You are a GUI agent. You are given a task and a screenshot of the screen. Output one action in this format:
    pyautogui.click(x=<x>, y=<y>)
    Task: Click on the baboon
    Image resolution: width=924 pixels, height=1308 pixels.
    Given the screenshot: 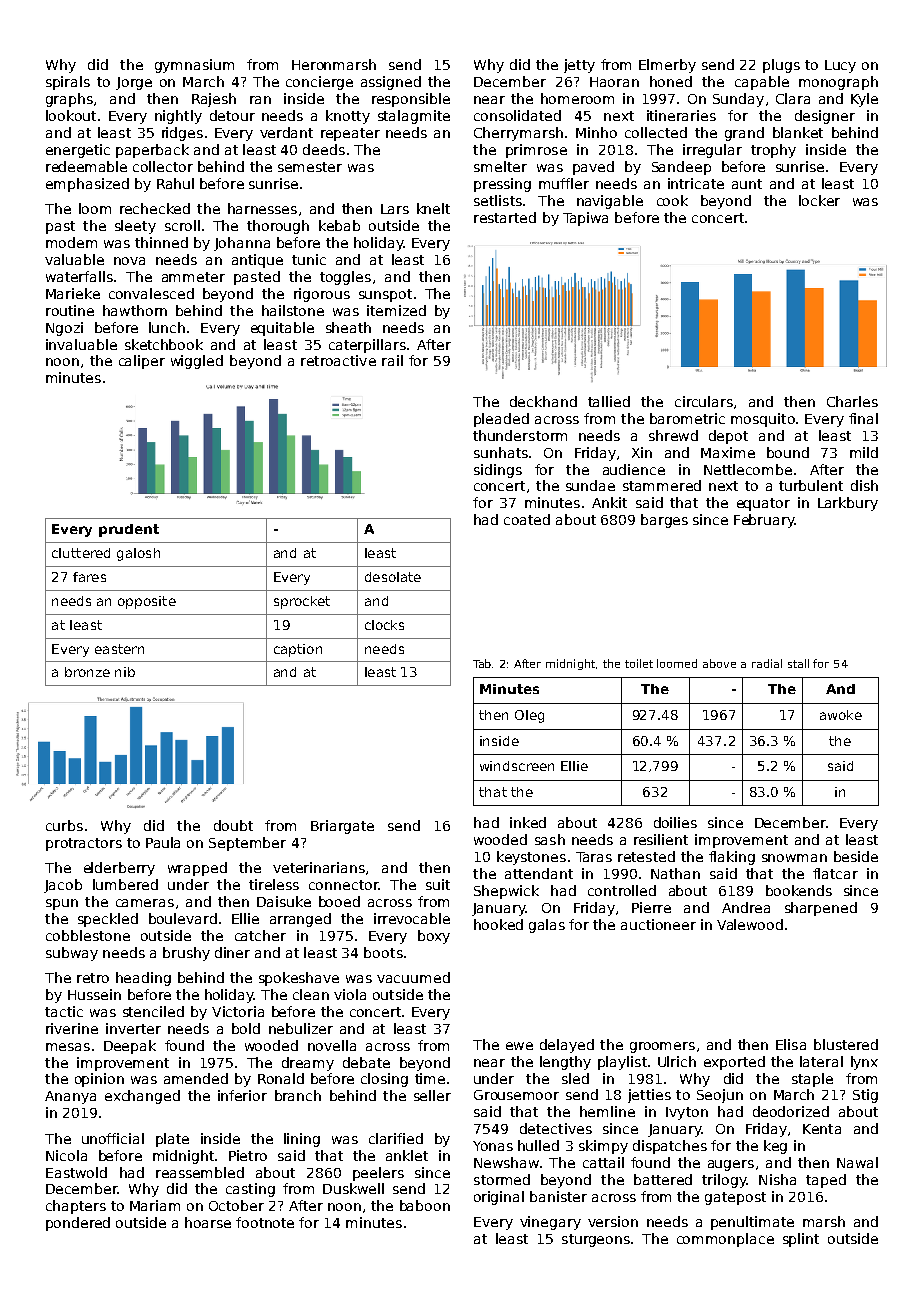 What is the action you would take?
    pyautogui.click(x=425, y=1205)
